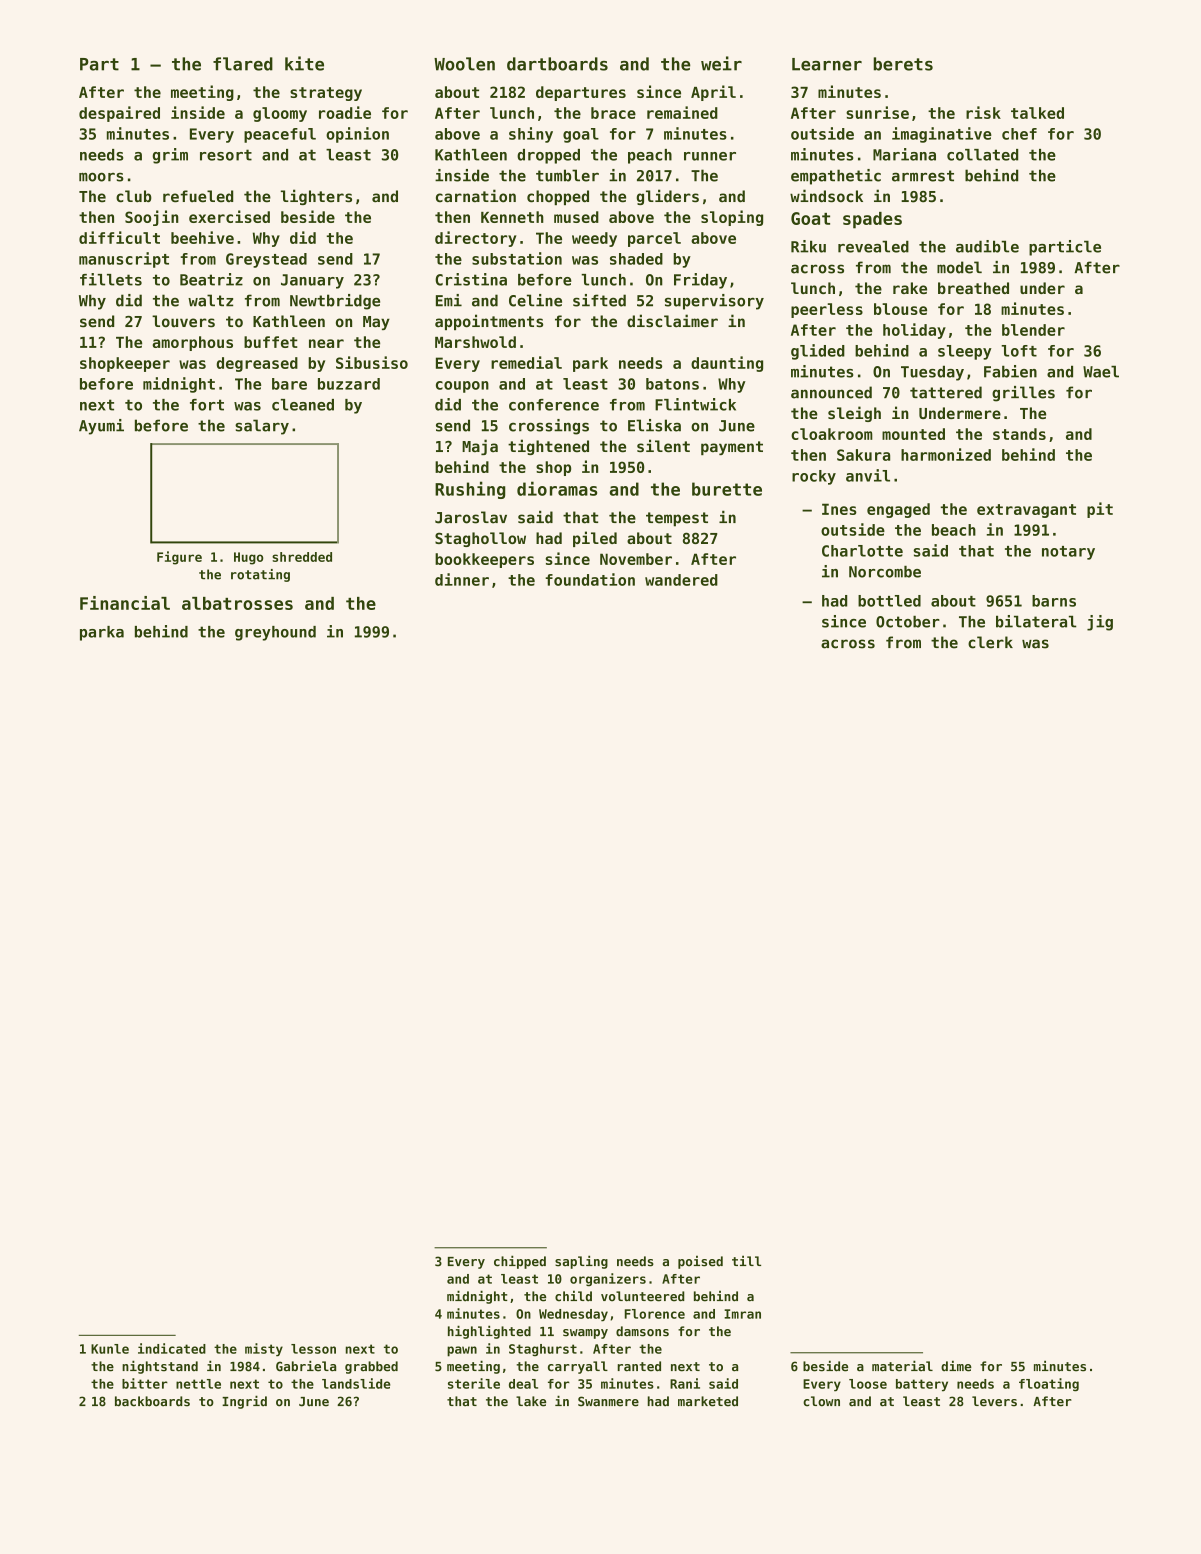 The width and height of the screenshot is (1201, 1554). What do you see at coordinates (243, 64) in the screenshot?
I see `flared` at bounding box center [243, 64].
